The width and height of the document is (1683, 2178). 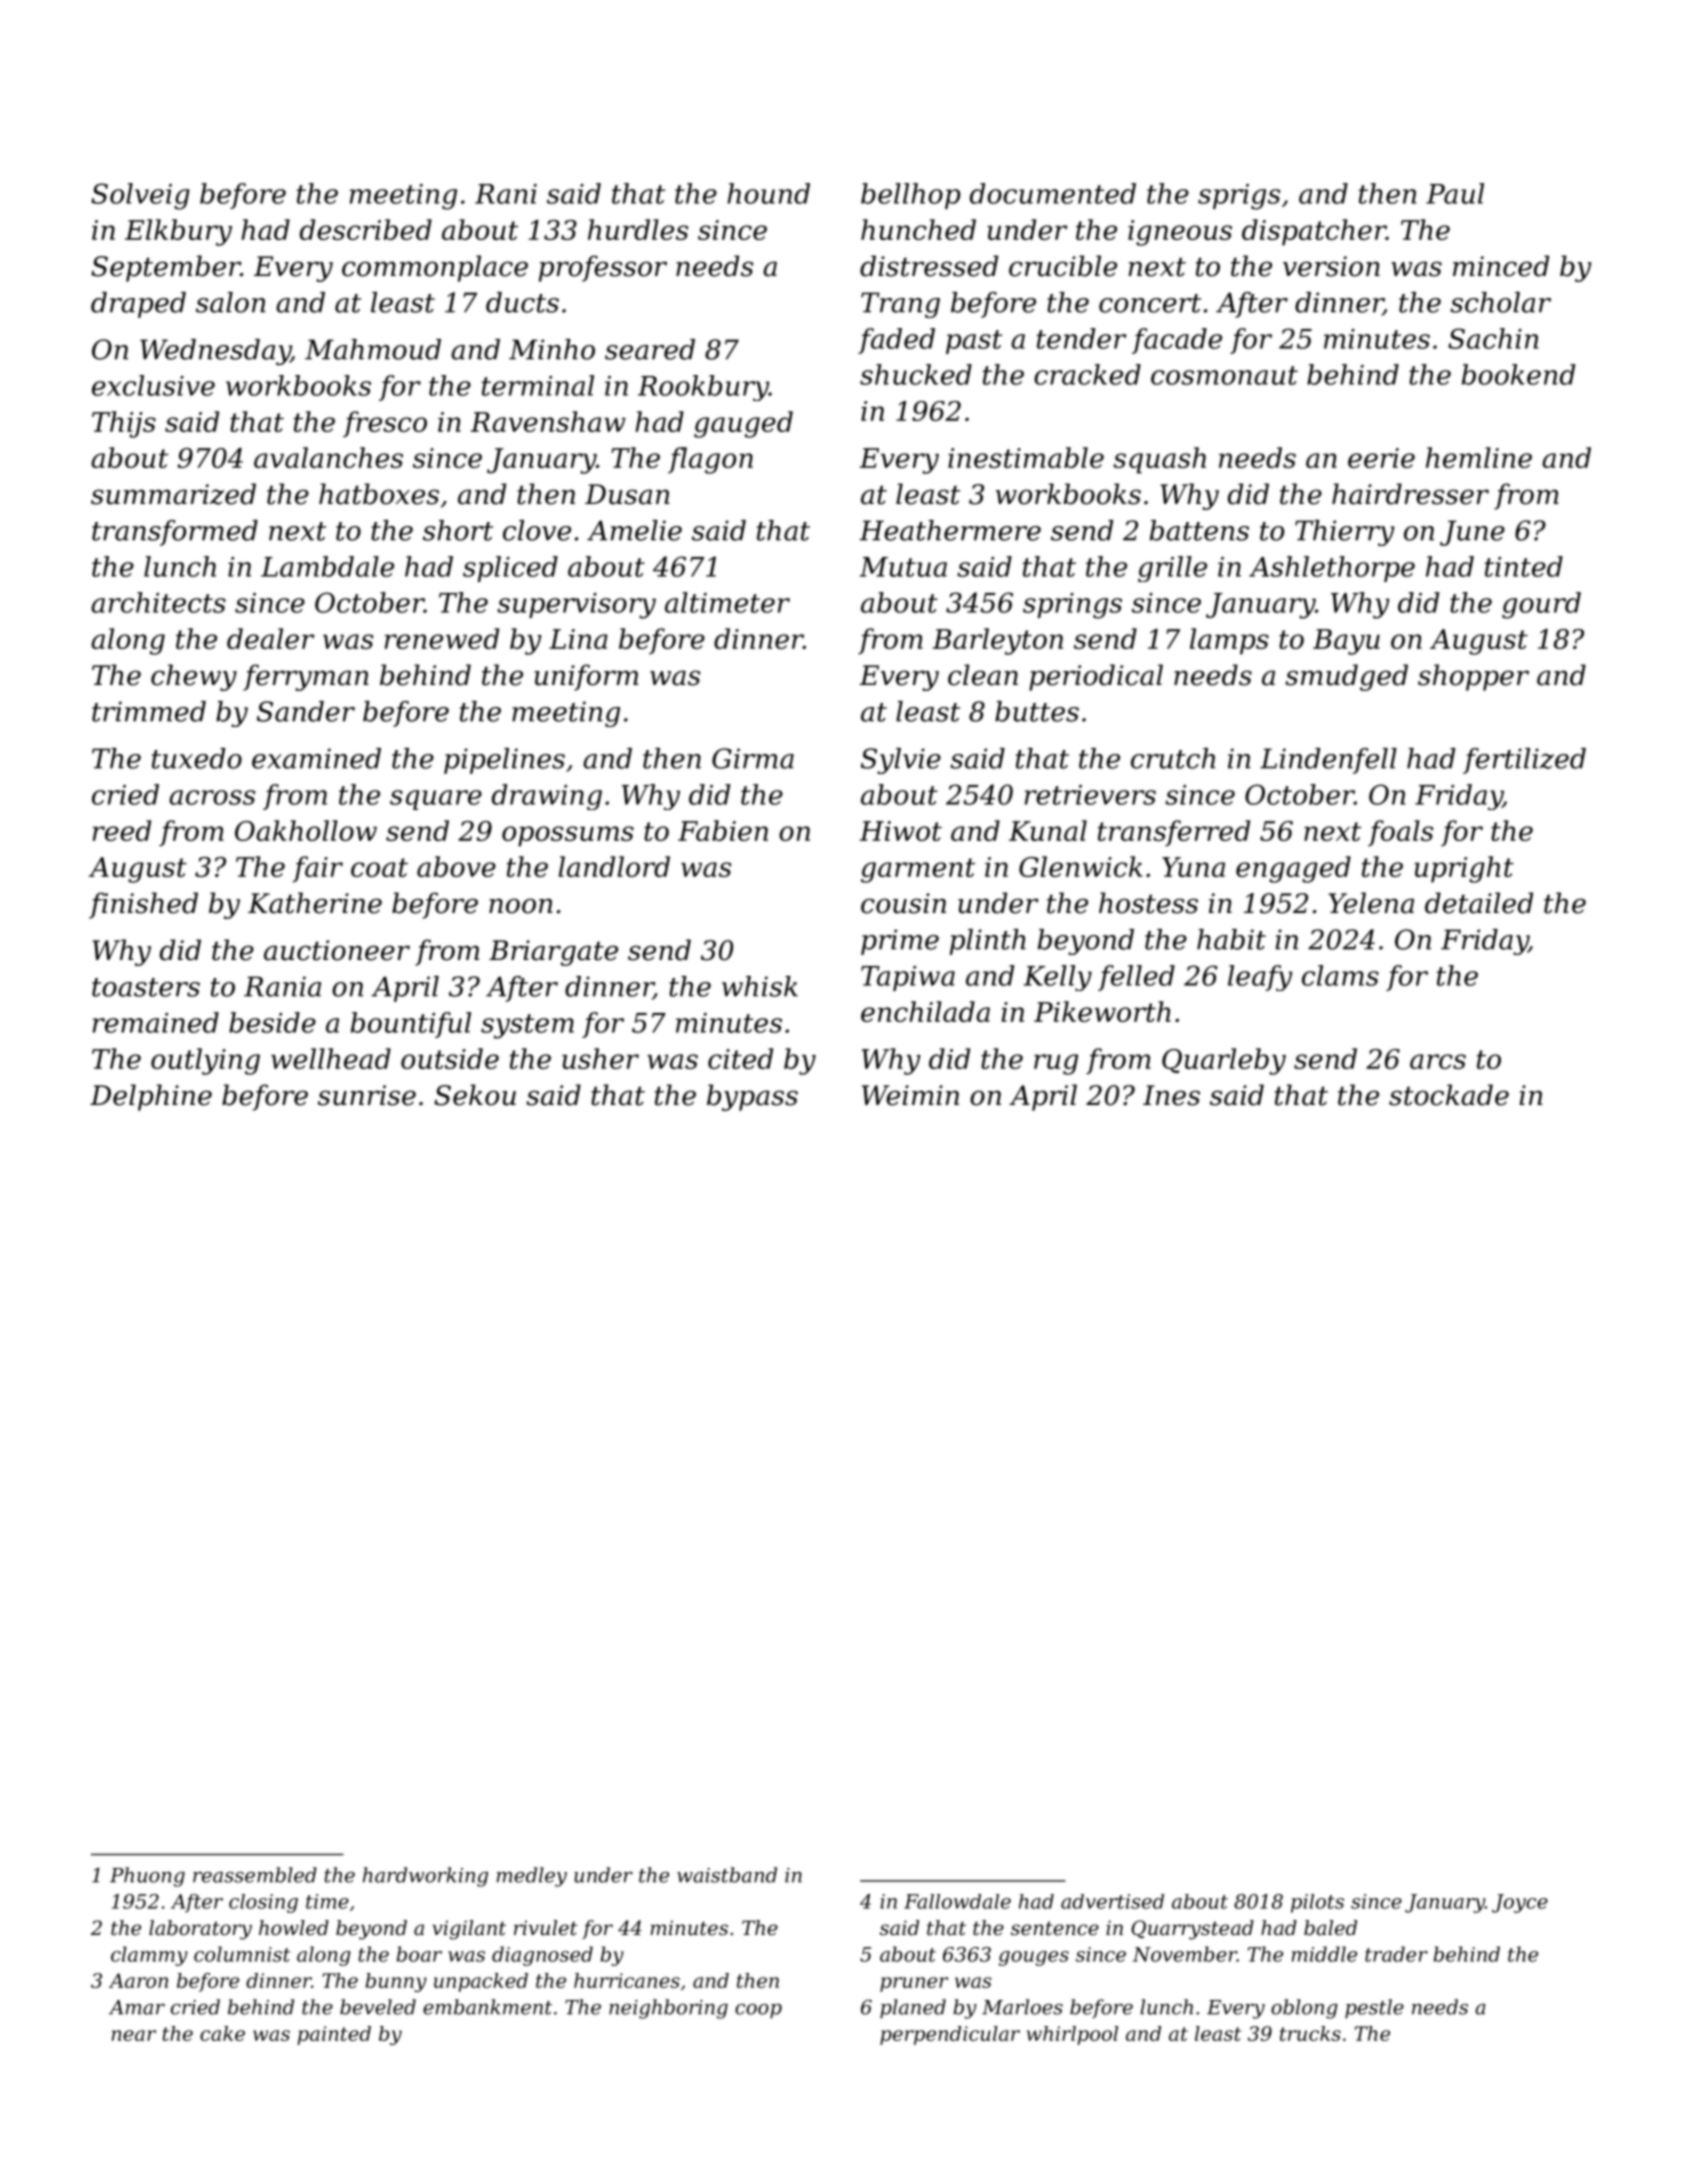 What do you see at coordinates (178, 232) in the document?
I see `Elkbury` at bounding box center [178, 232].
